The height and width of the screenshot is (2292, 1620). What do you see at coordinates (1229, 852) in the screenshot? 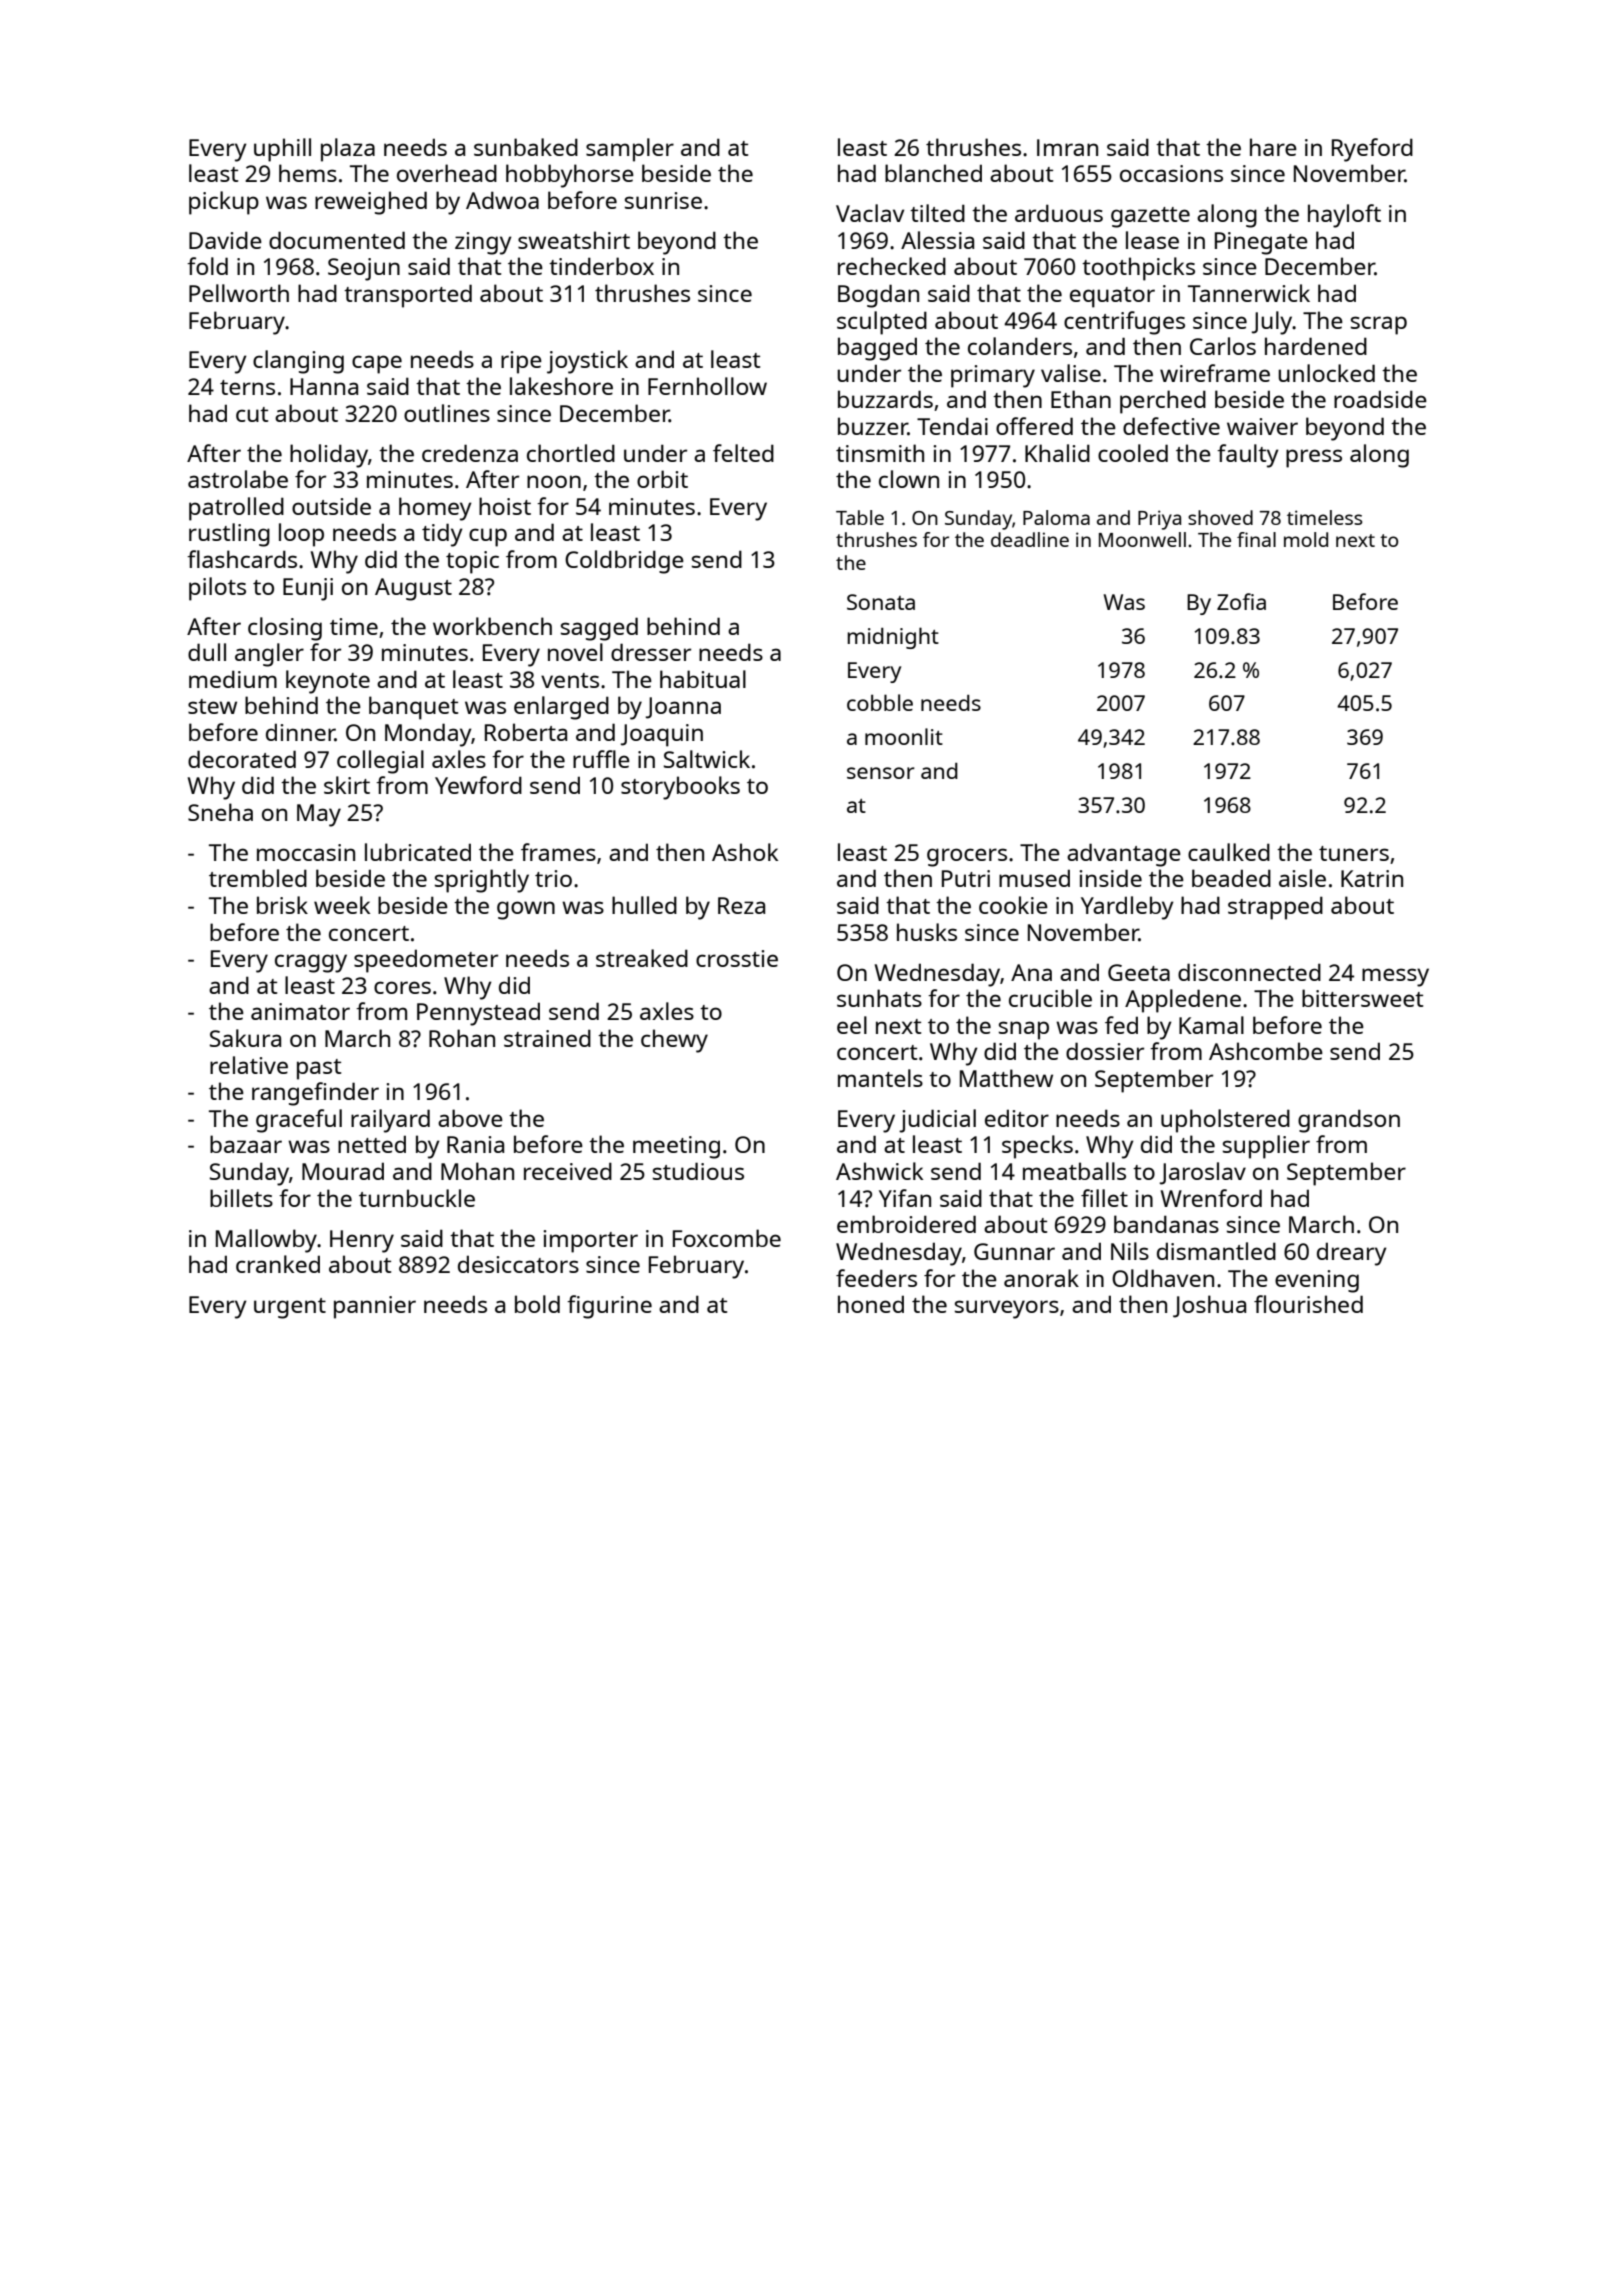
I see `caulked` at bounding box center [1229, 852].
